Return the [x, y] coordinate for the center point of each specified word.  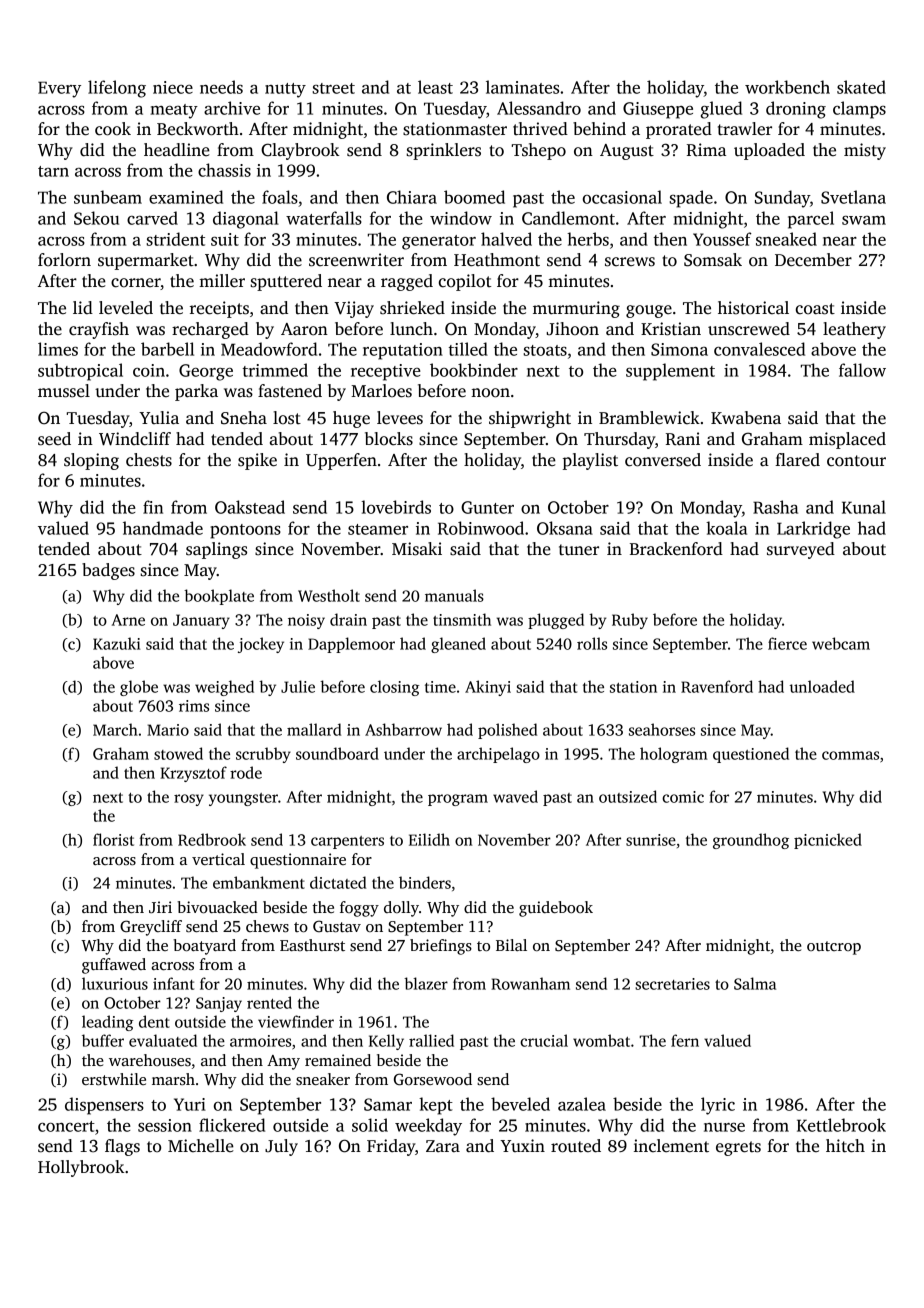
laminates [522, 87]
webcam [841, 643]
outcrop [834, 948]
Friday [391, 1147]
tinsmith [462, 619]
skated [861, 87]
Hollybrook [81, 1168]
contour [856, 461]
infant [173, 983]
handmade [163, 528]
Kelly [386, 1042]
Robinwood [481, 528]
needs [221, 87]
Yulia [159, 418]
